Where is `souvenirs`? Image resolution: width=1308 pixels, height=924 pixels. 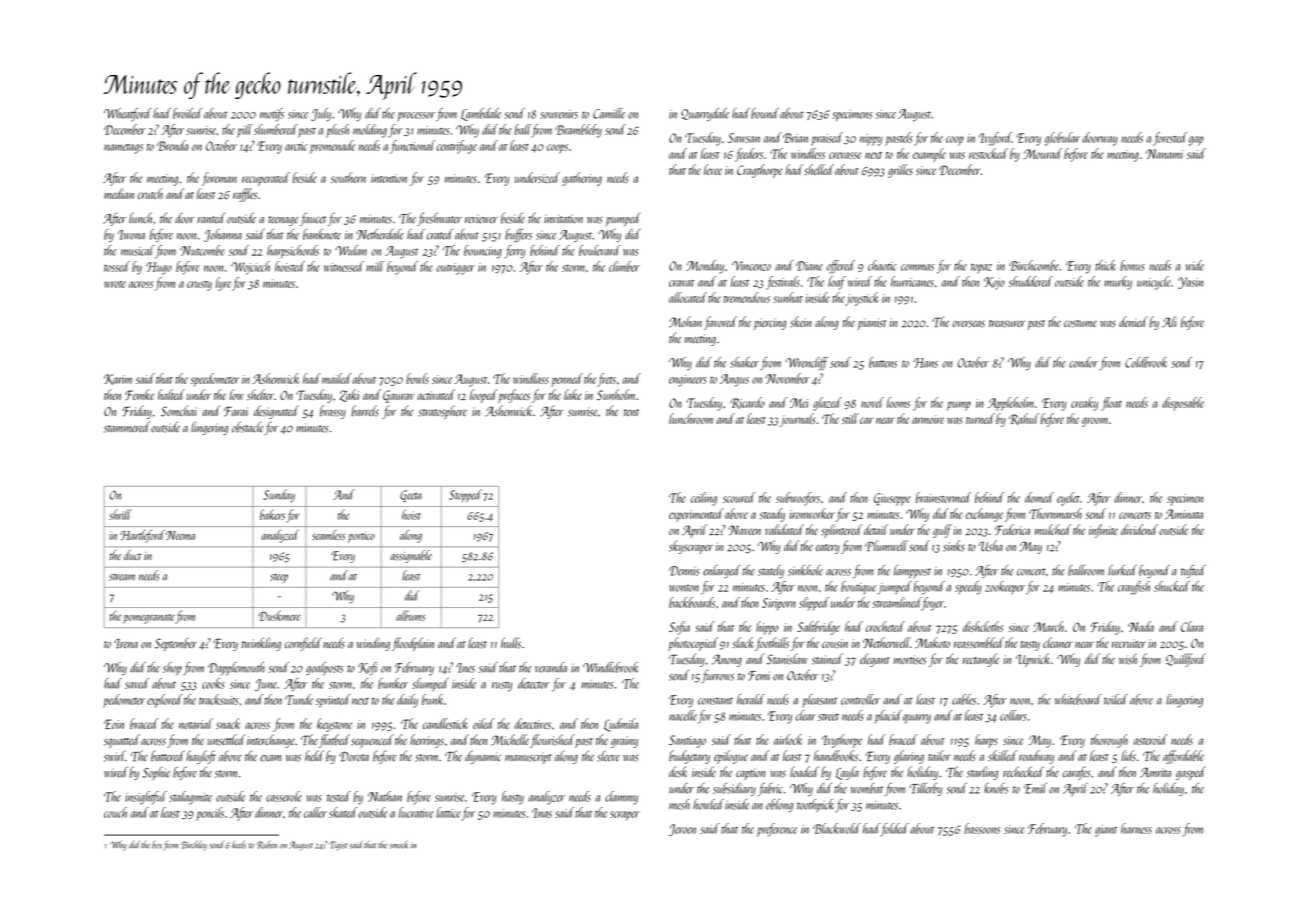
souvenirs is located at coordinates (559, 114).
